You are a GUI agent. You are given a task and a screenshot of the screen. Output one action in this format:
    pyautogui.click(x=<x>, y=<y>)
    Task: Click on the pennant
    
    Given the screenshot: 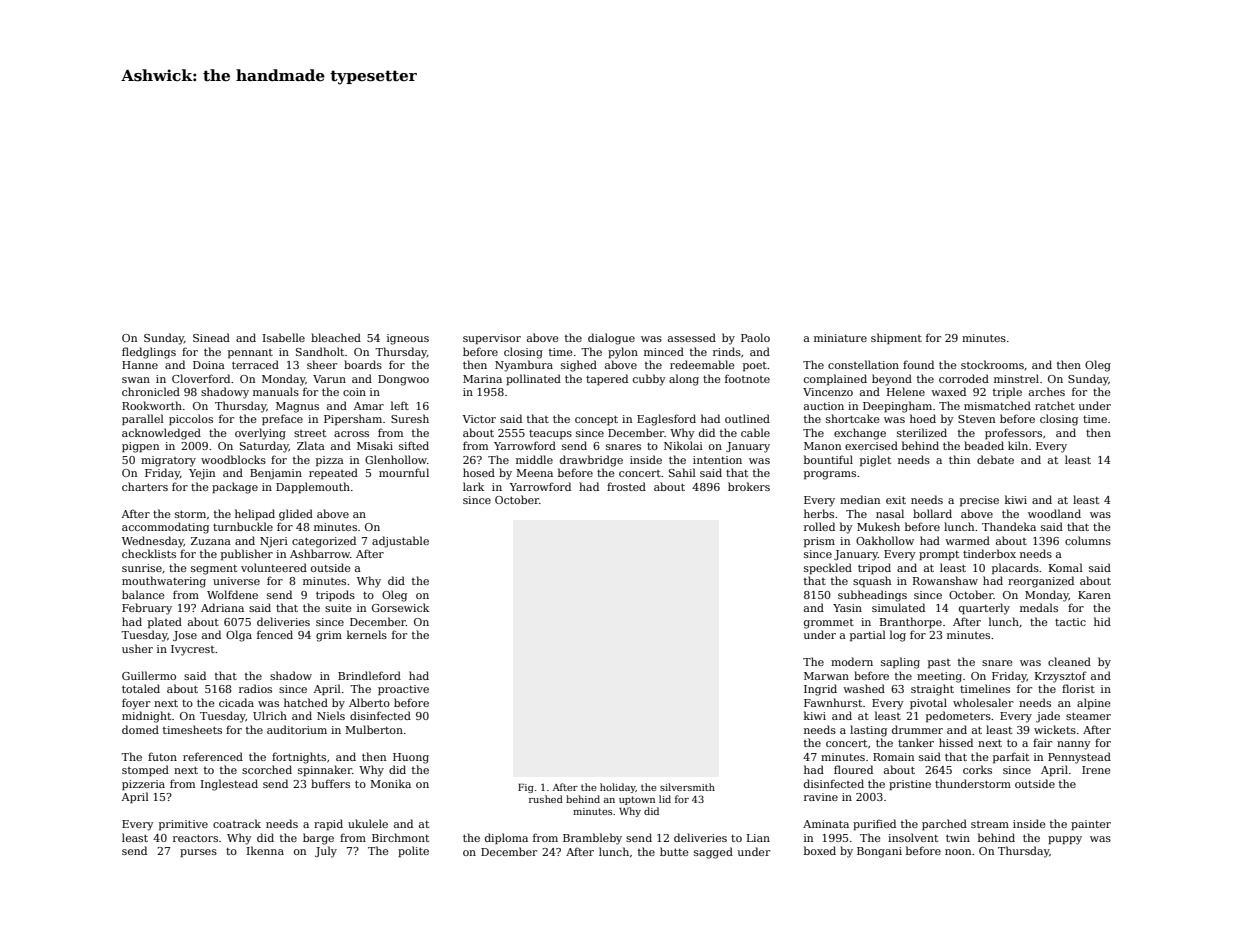 What is the action you would take?
    pyautogui.click(x=250, y=353)
